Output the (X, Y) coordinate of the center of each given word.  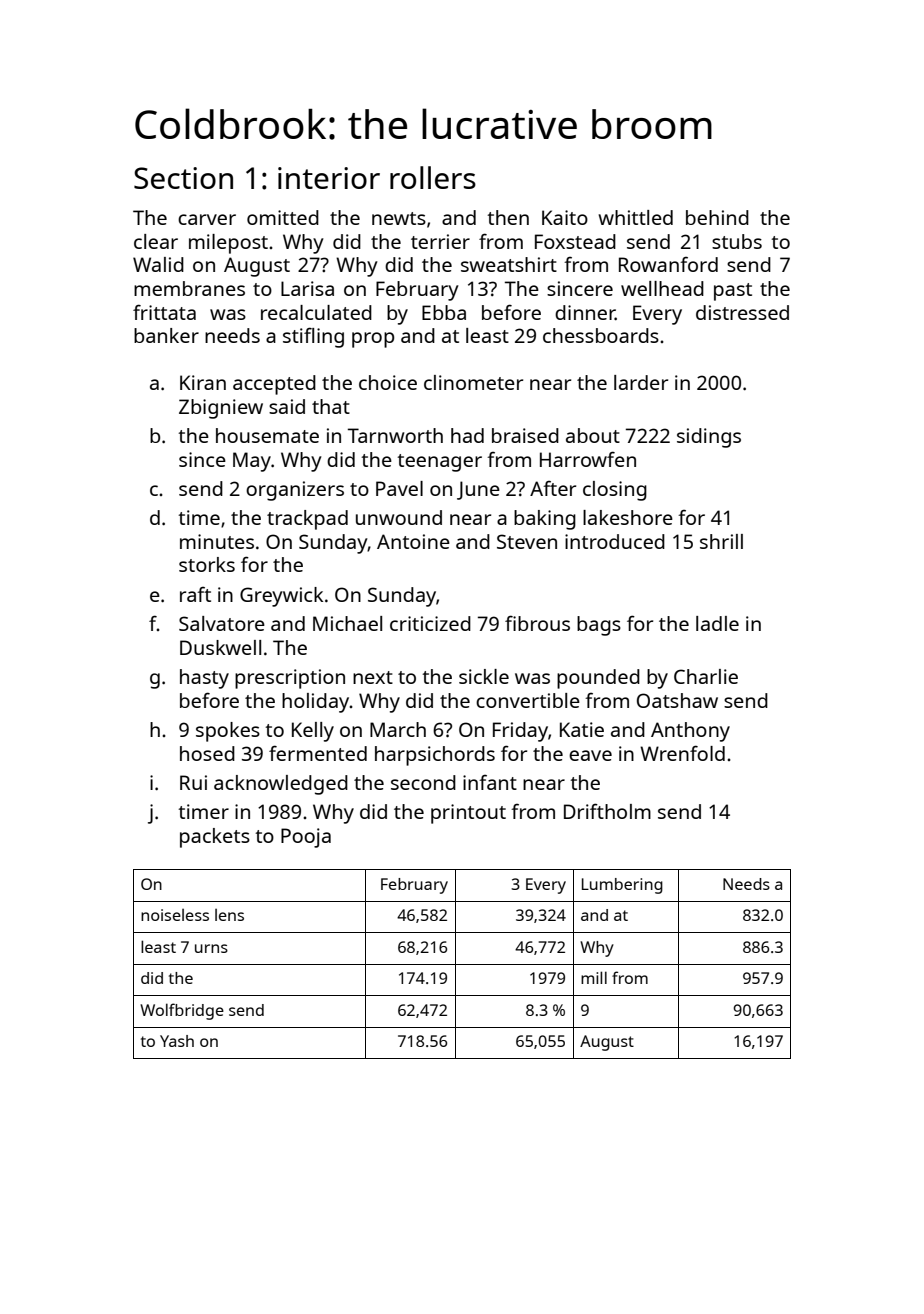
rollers (433, 177)
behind (717, 217)
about (593, 435)
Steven (527, 541)
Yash (177, 1041)
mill (594, 977)
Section (183, 178)
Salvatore (222, 623)
